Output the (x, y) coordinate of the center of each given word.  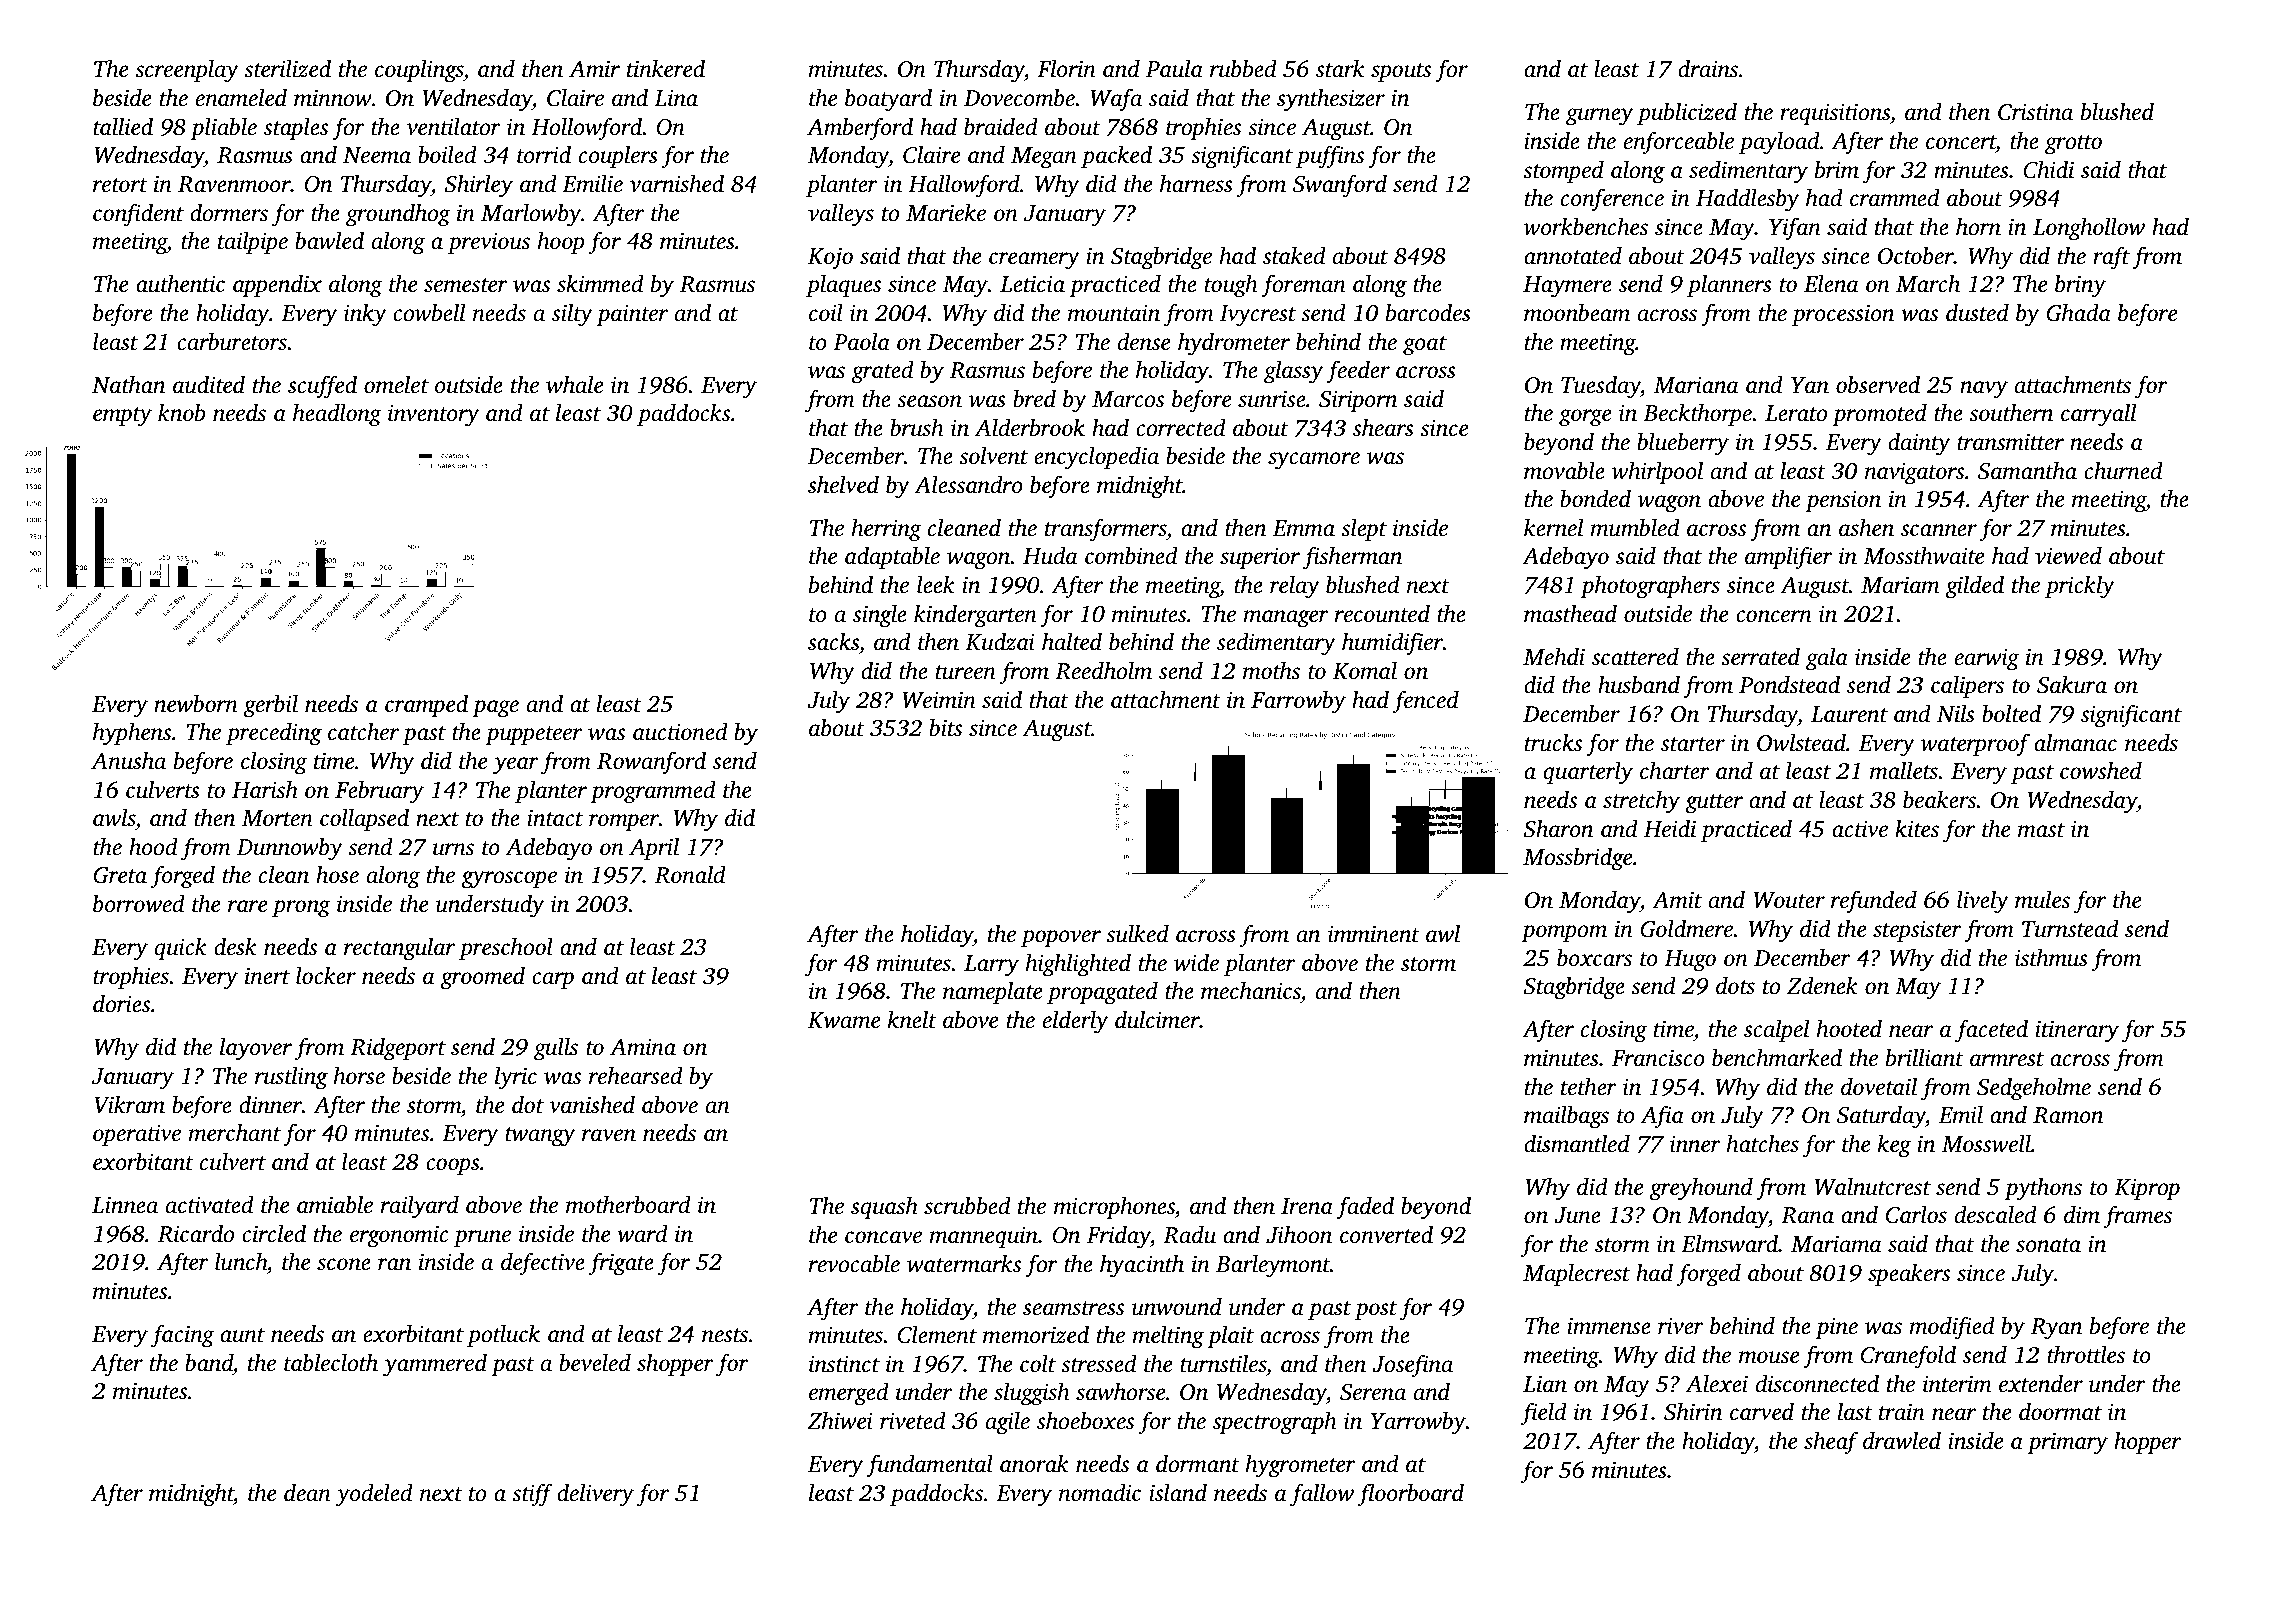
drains (1708, 68)
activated (210, 1204)
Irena (1307, 1206)
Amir (594, 68)
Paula (1174, 68)
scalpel (1776, 1030)
